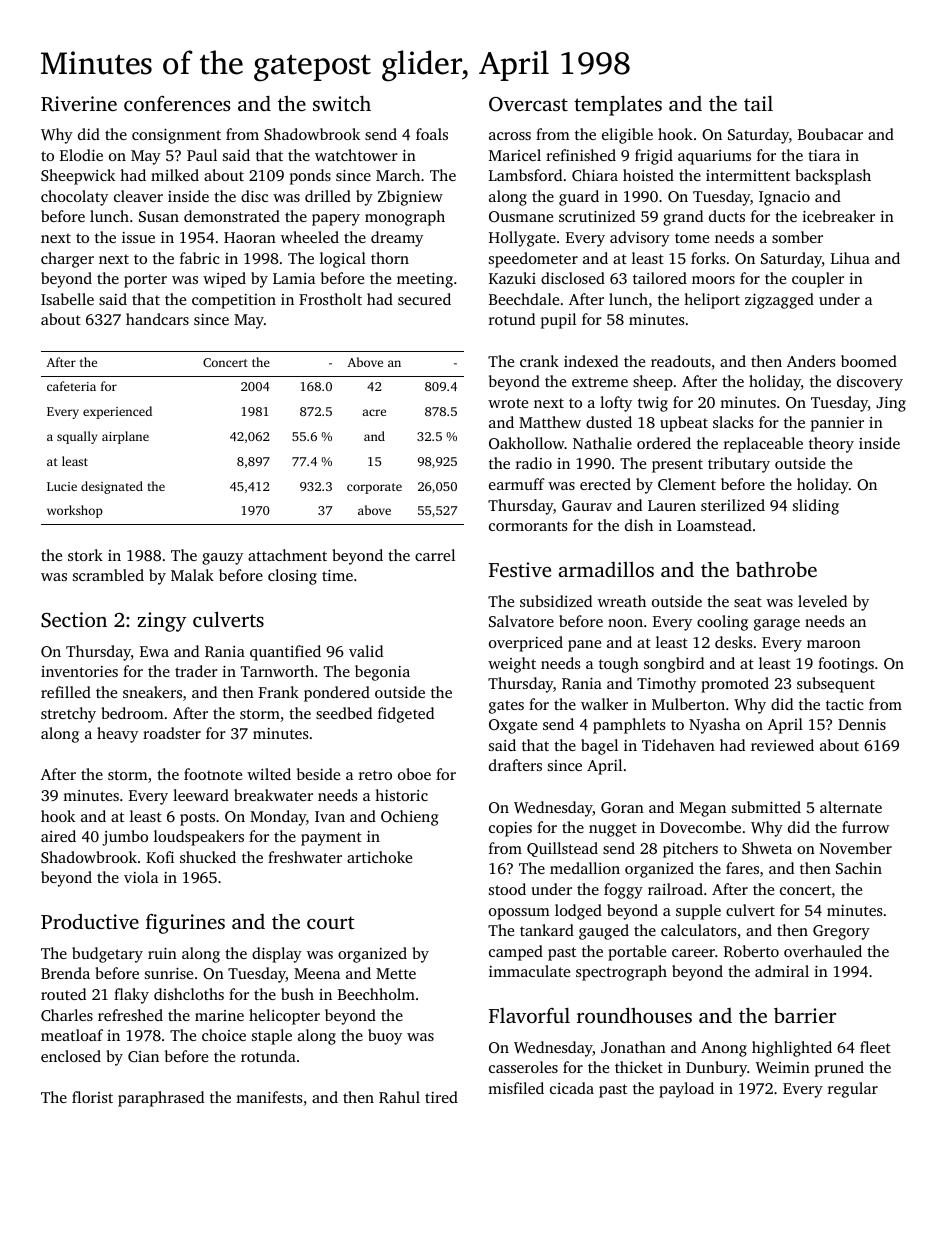 Image resolution: width=952 pixels, height=1233 pixels. I want to click on Section, so click(74, 620).
